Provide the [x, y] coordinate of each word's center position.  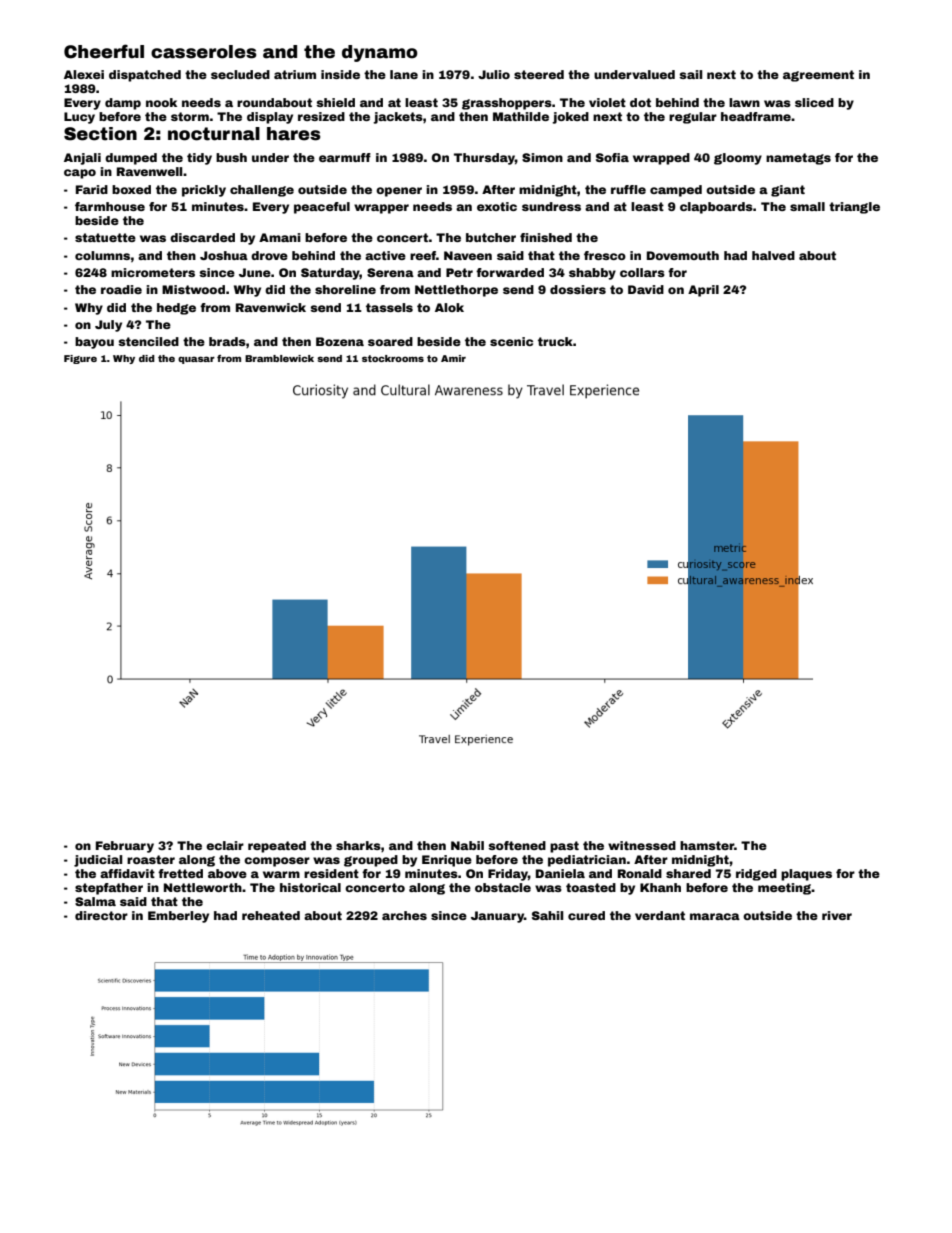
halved [773, 255]
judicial [98, 861]
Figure [80, 359]
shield [335, 102]
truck [555, 341]
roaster [151, 859]
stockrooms [393, 358]
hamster [707, 845]
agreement [818, 76]
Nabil [467, 845]
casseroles [204, 52]
